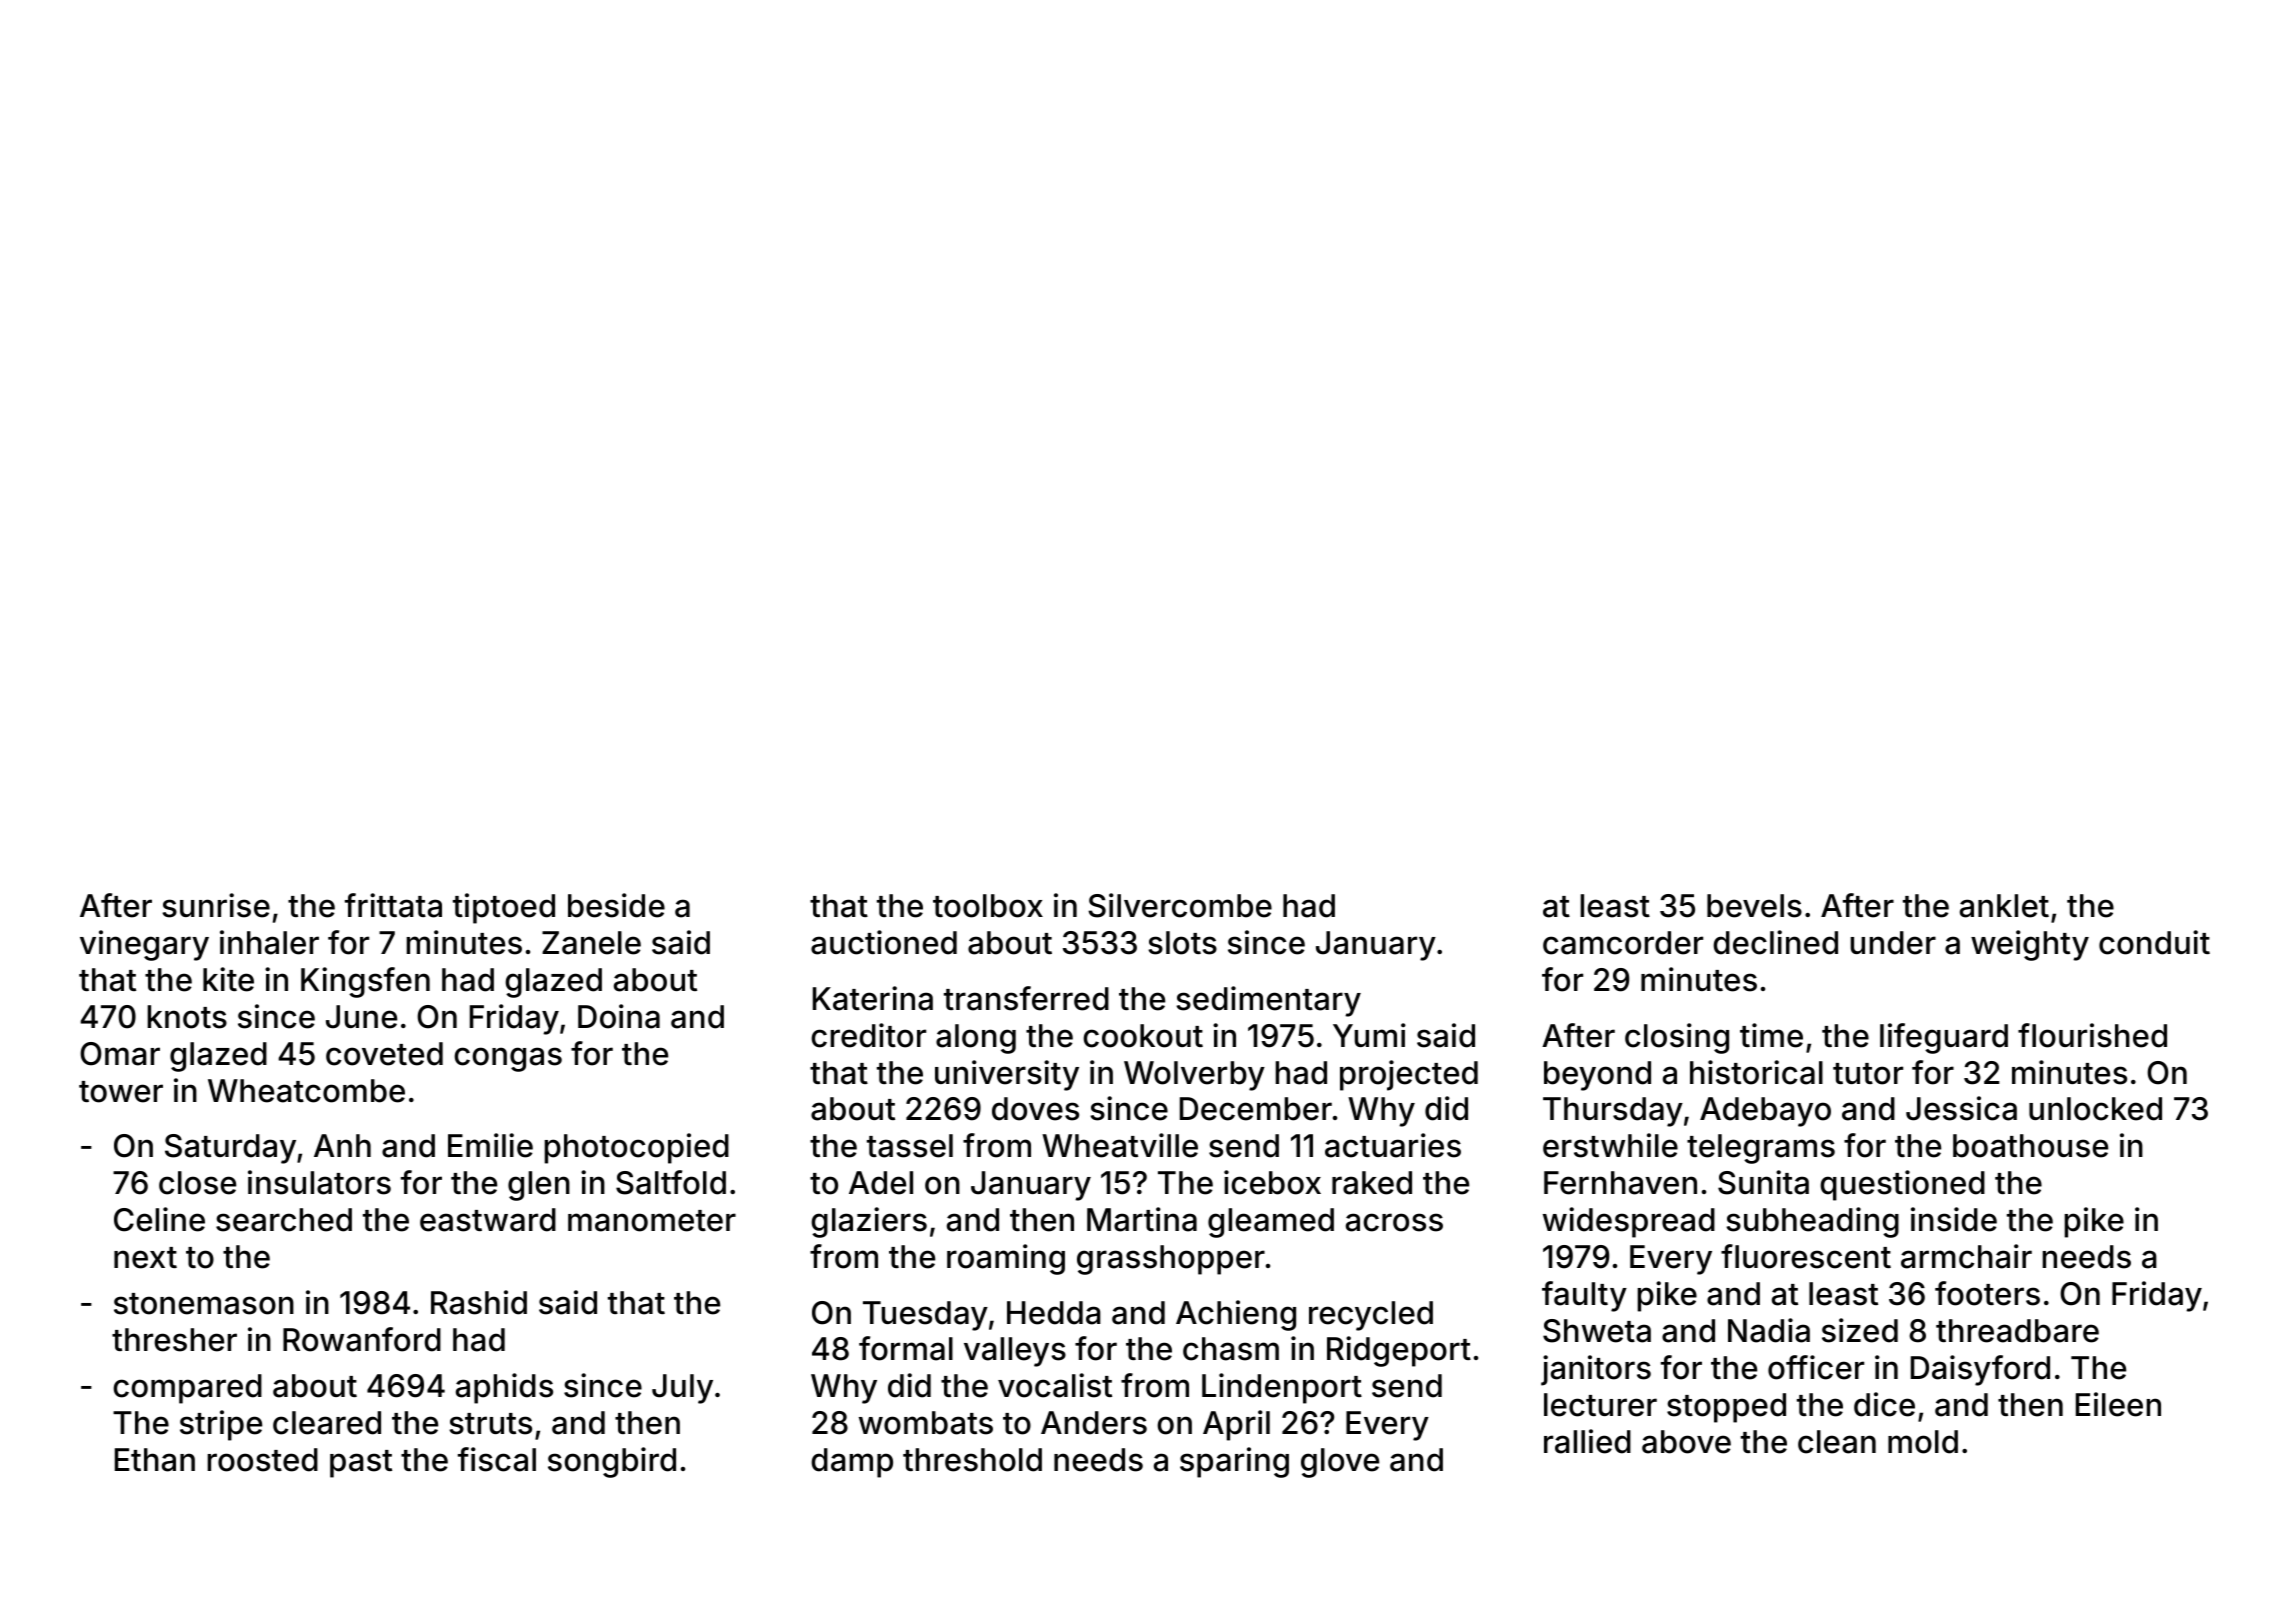 Image resolution: width=2292 pixels, height=1620 pixels. What do you see at coordinates (1812, 1222) in the document?
I see `subheading` at bounding box center [1812, 1222].
